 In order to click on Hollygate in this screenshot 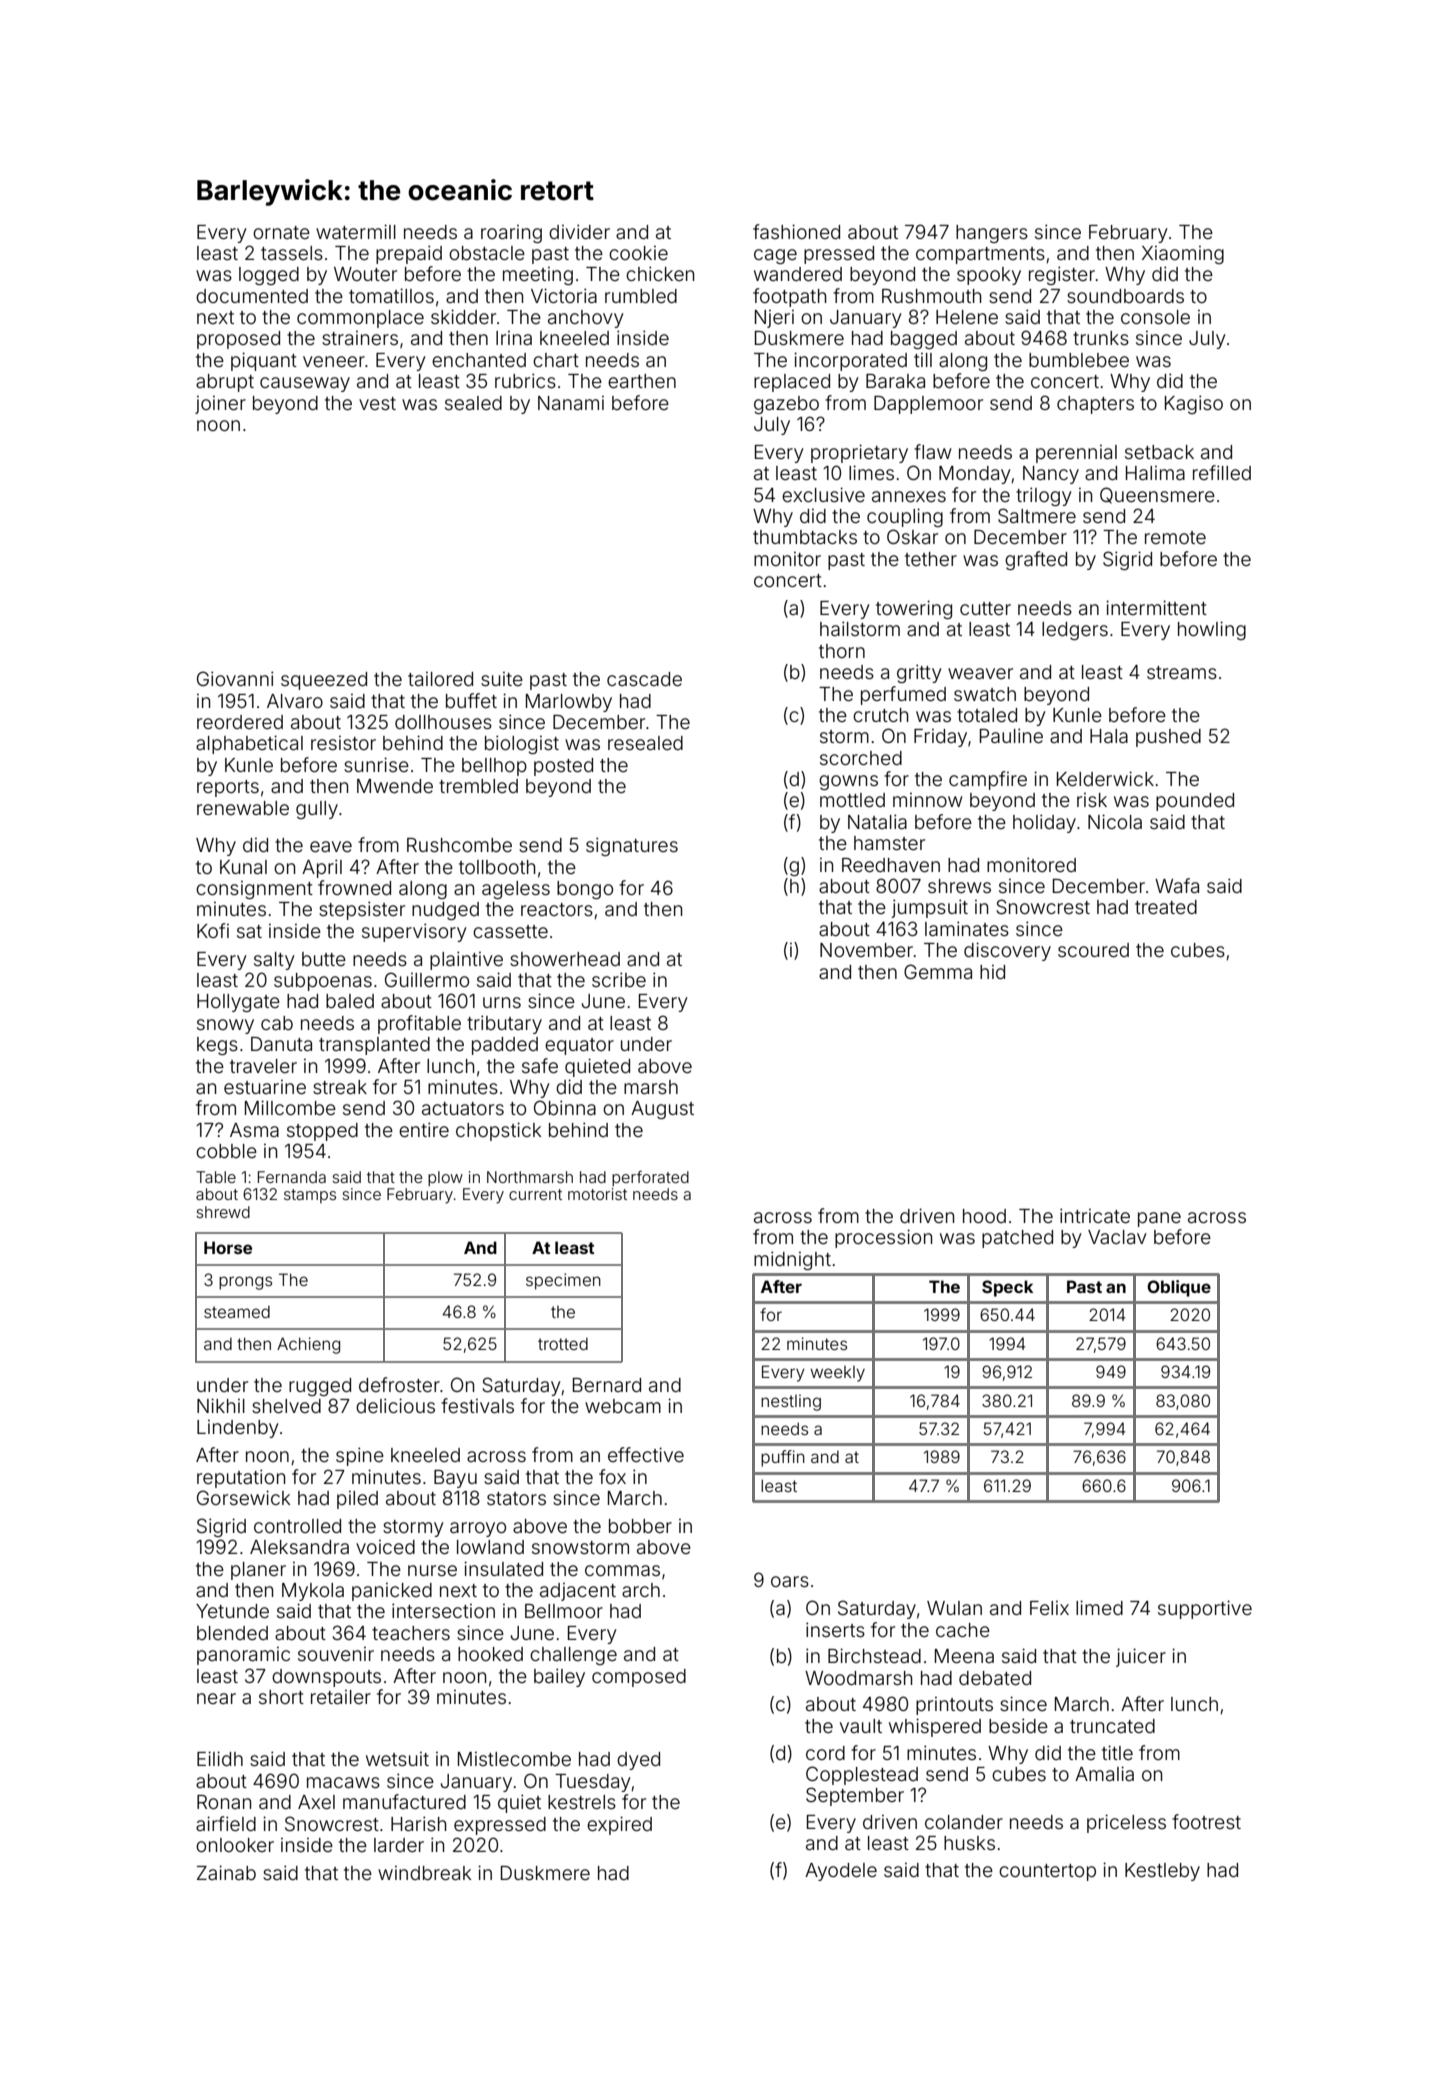, I will do `click(238, 1003)`.
